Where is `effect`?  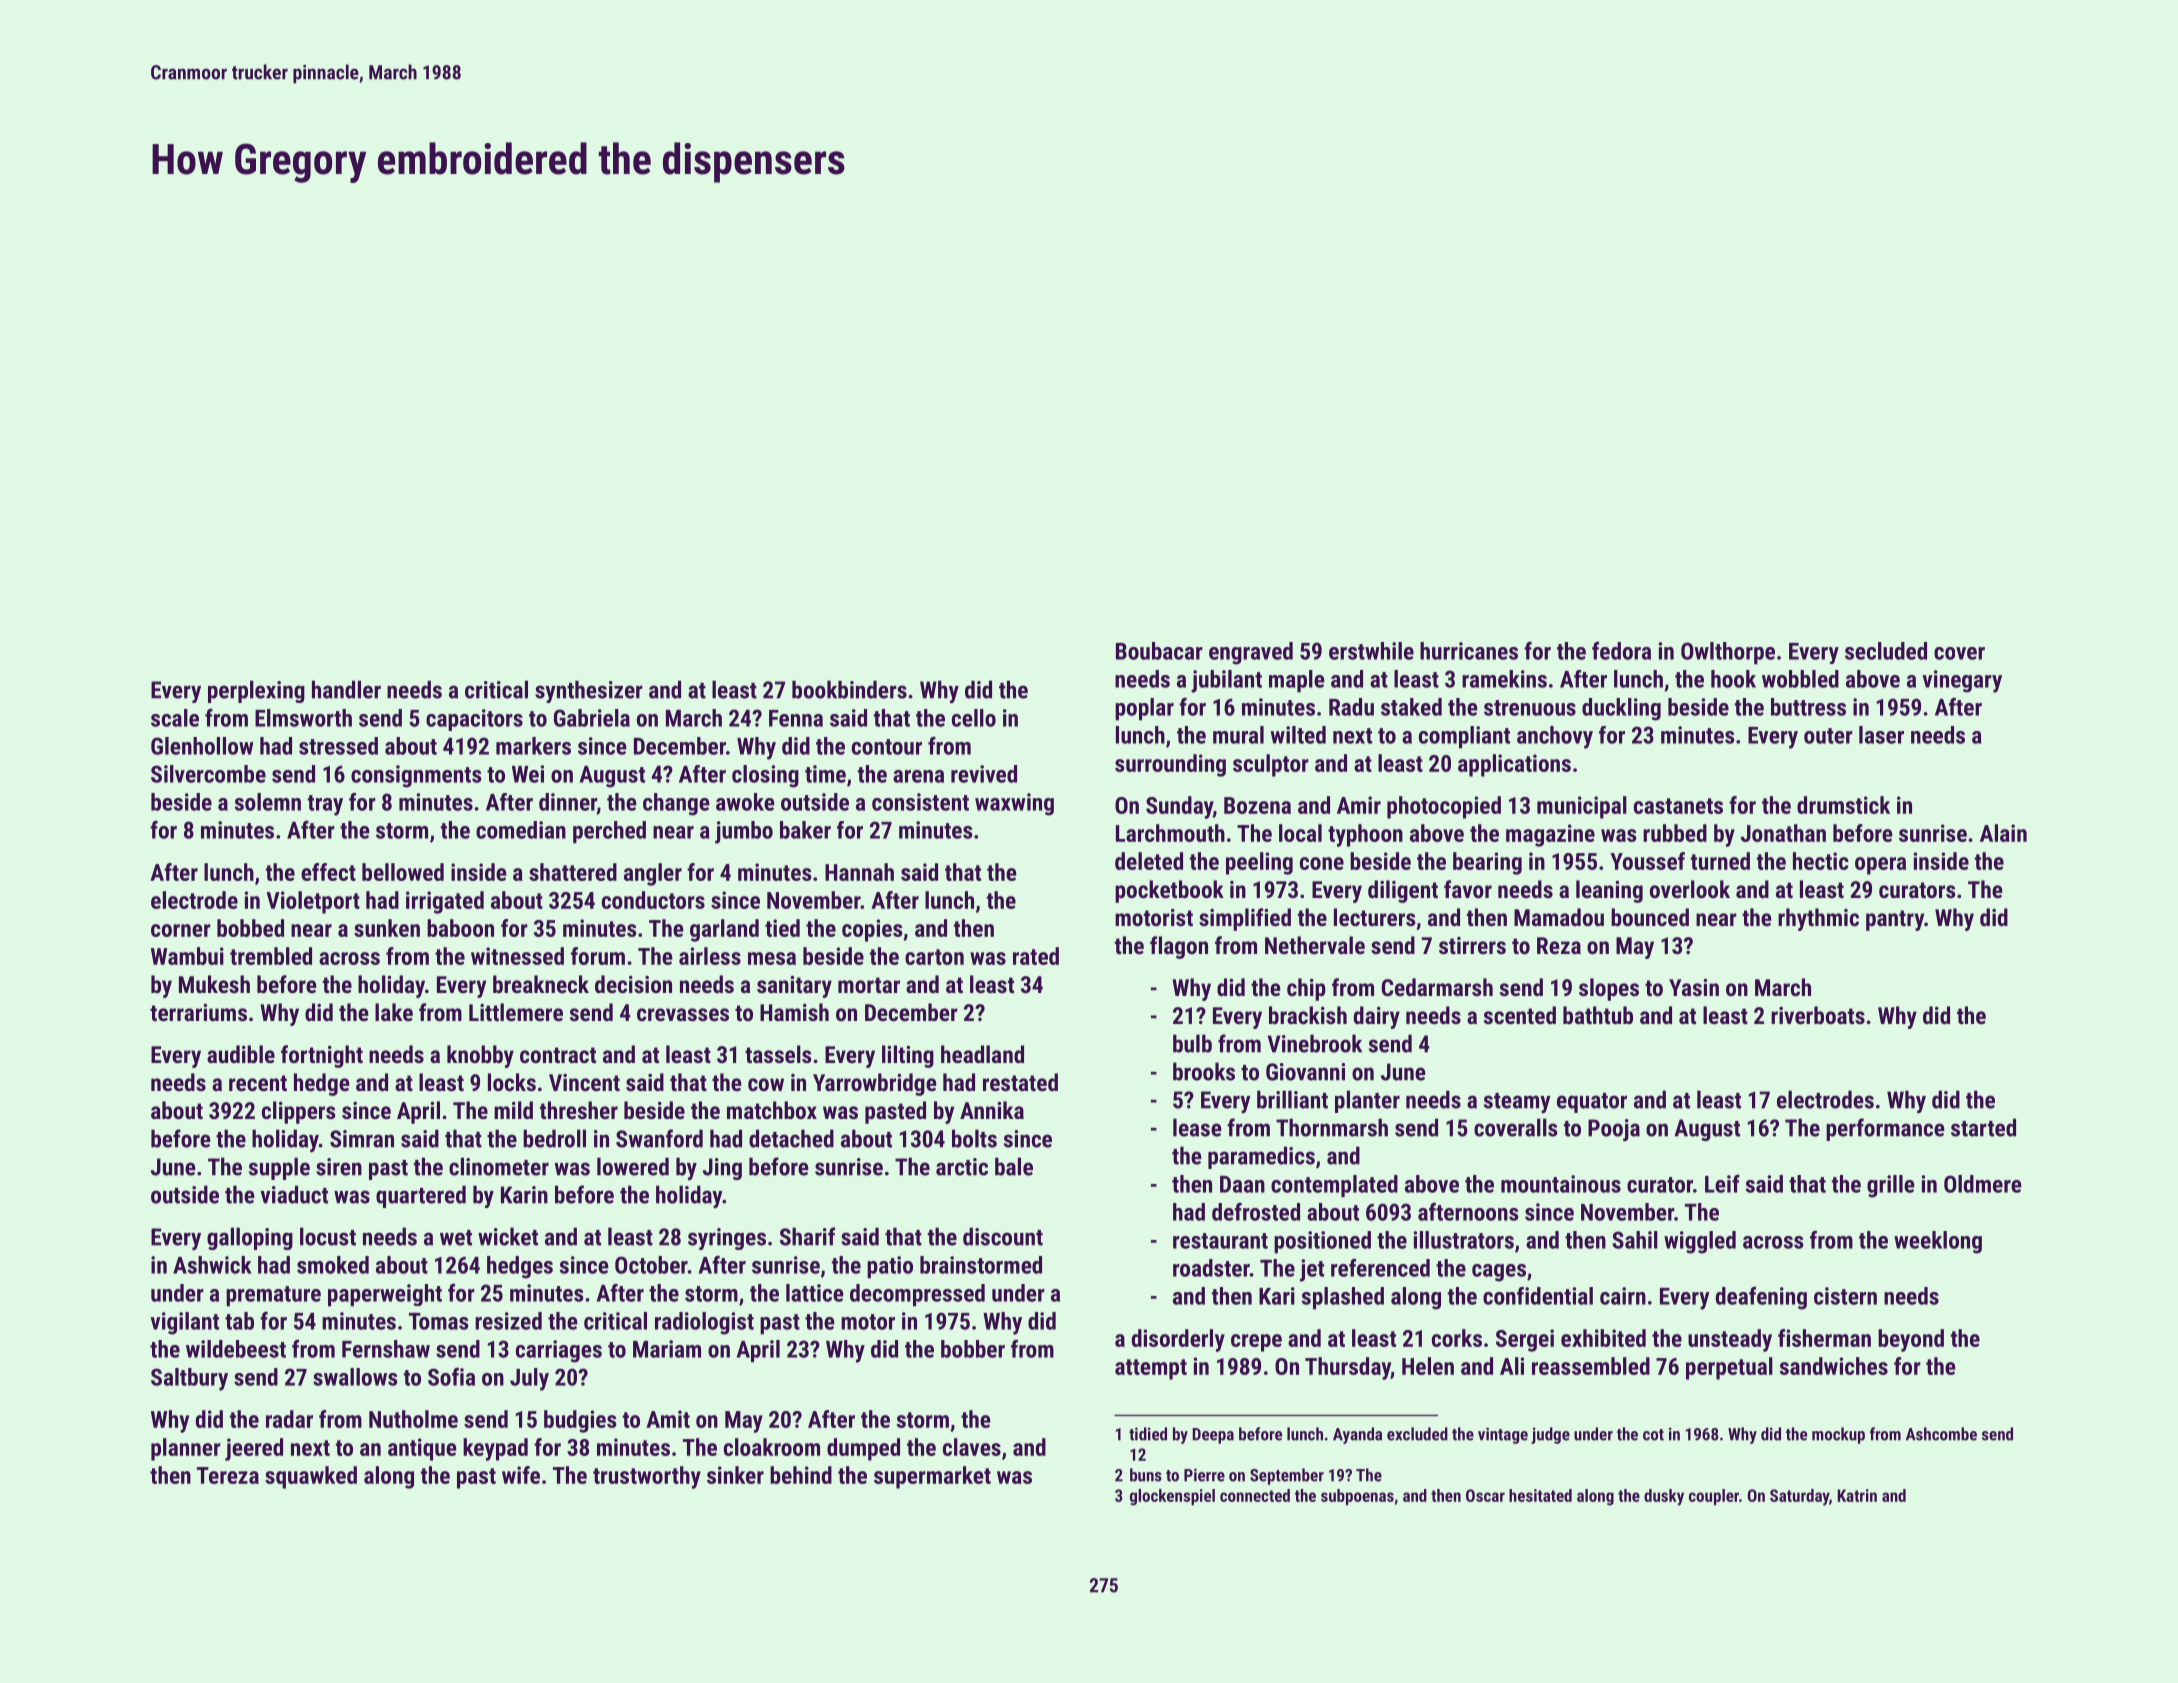 effect is located at coordinates (328, 872).
